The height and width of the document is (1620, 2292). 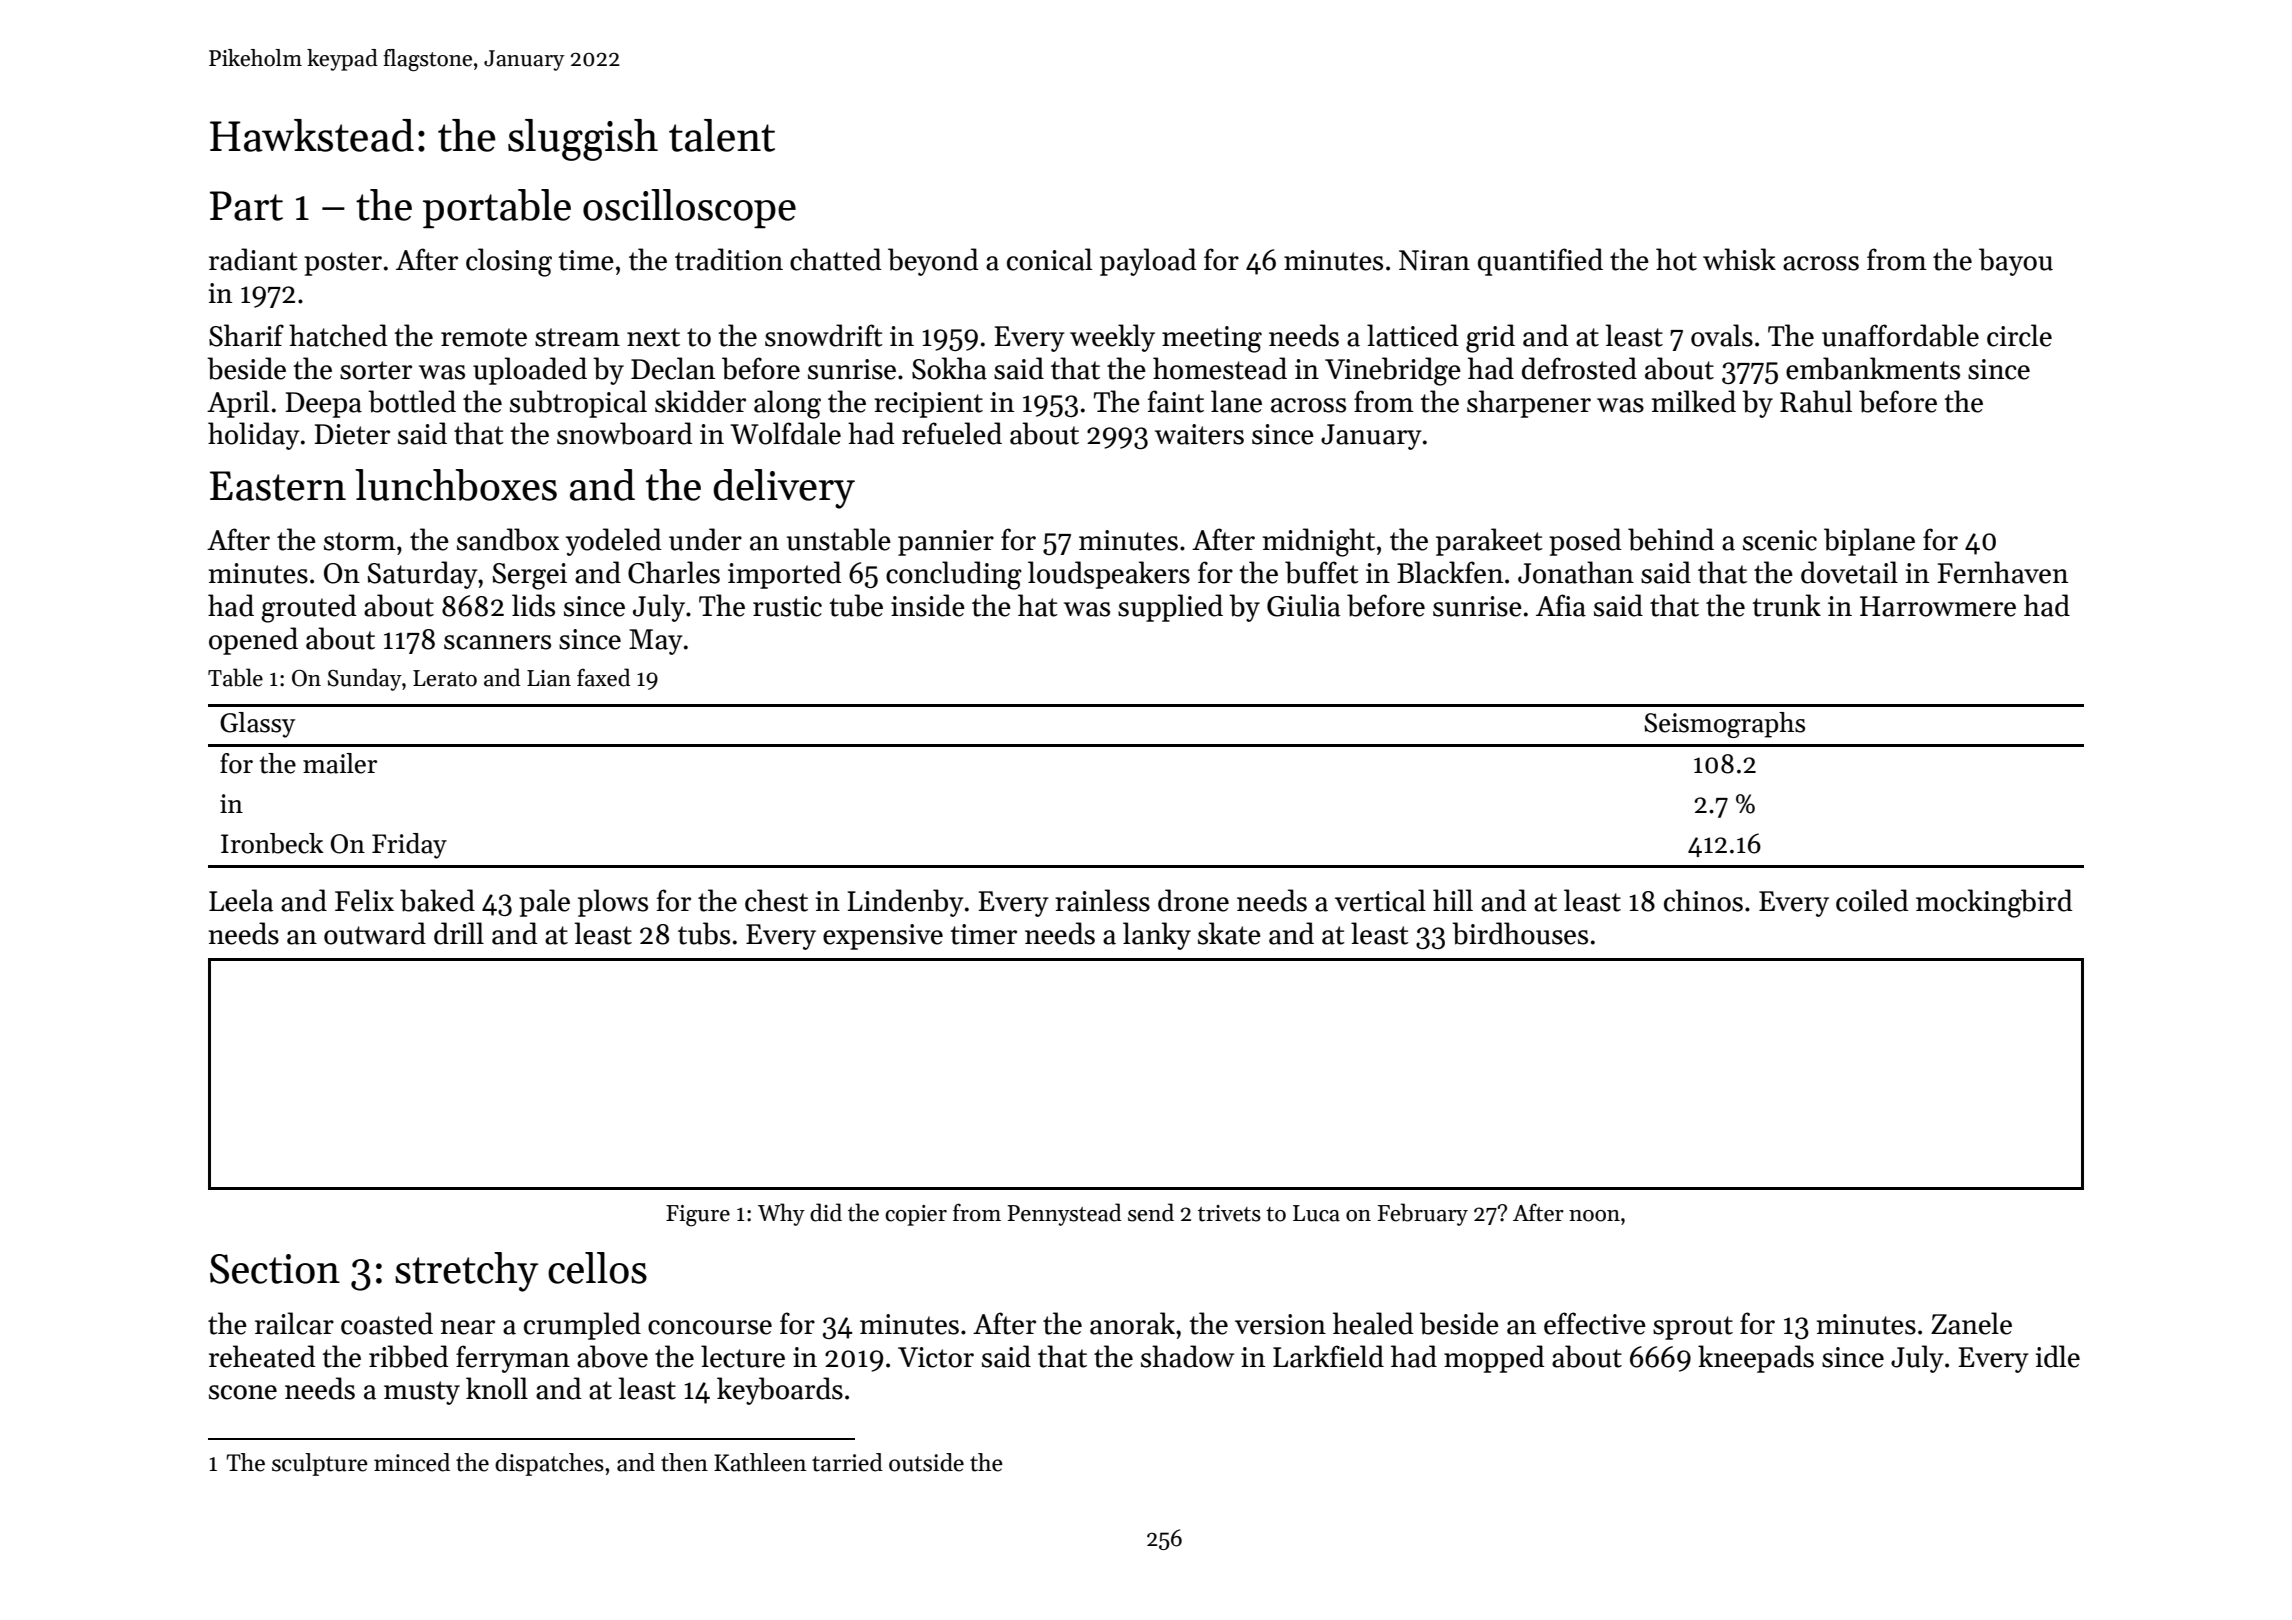 I want to click on expensive, so click(x=883, y=937).
